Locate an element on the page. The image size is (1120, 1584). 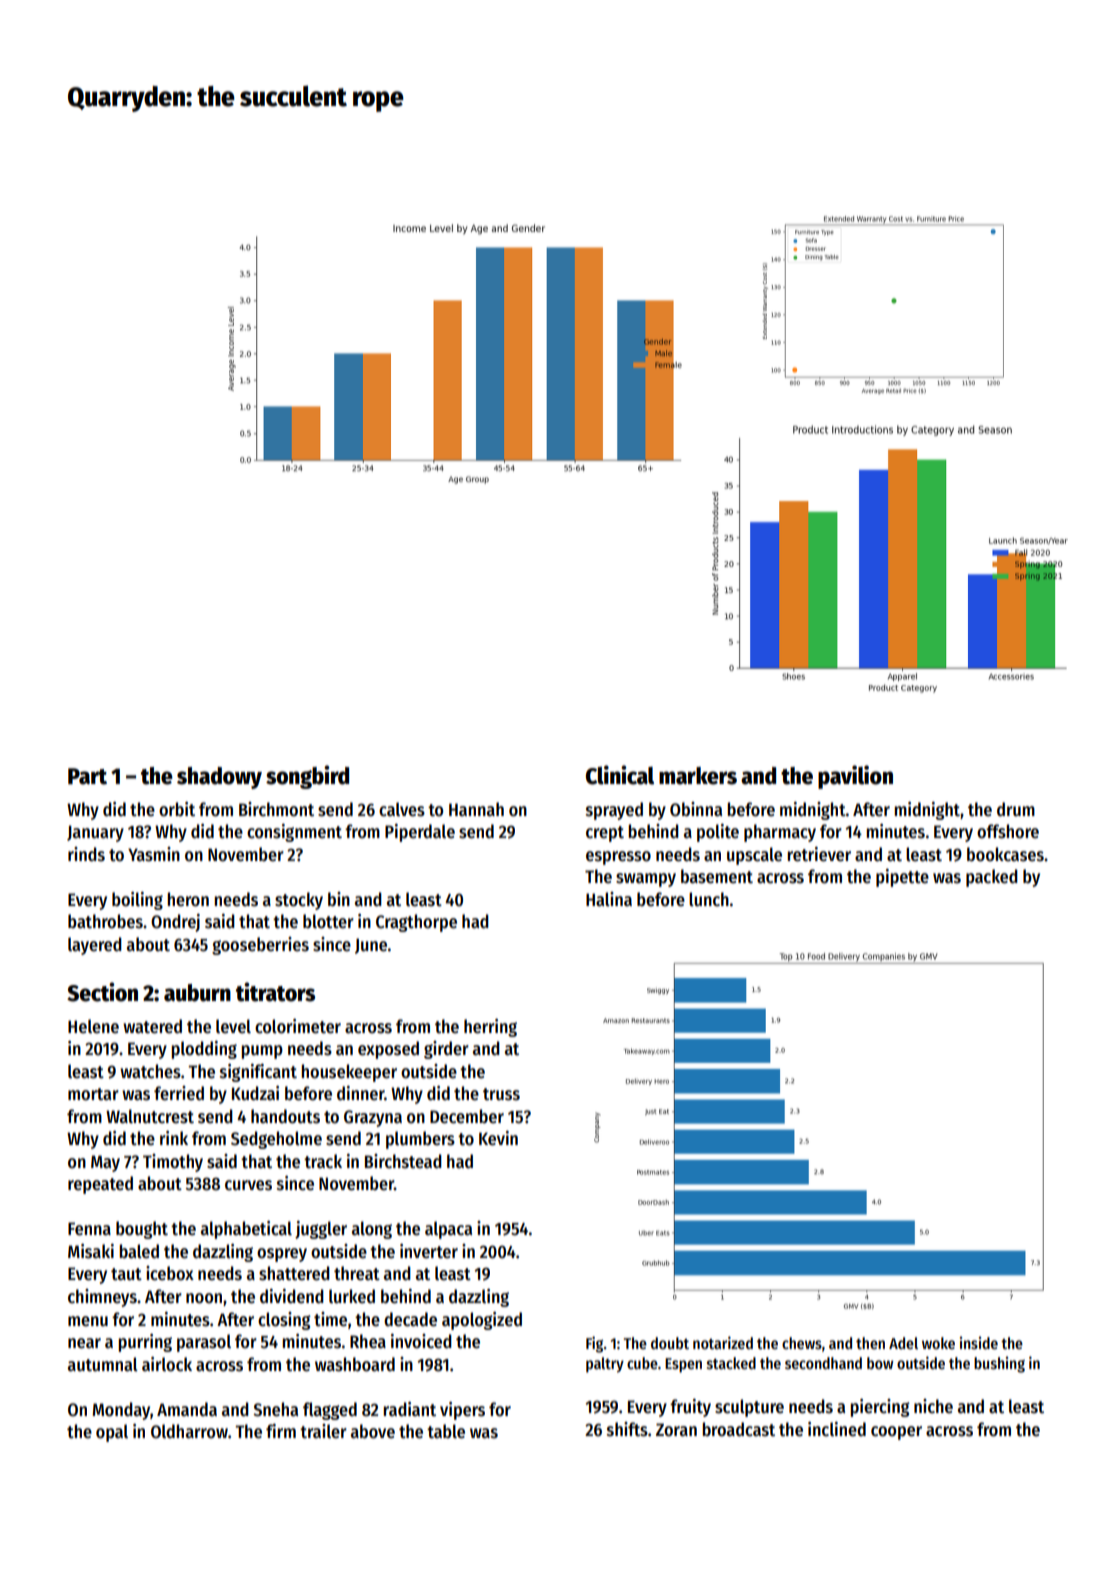
Zoran is located at coordinates (676, 1430).
